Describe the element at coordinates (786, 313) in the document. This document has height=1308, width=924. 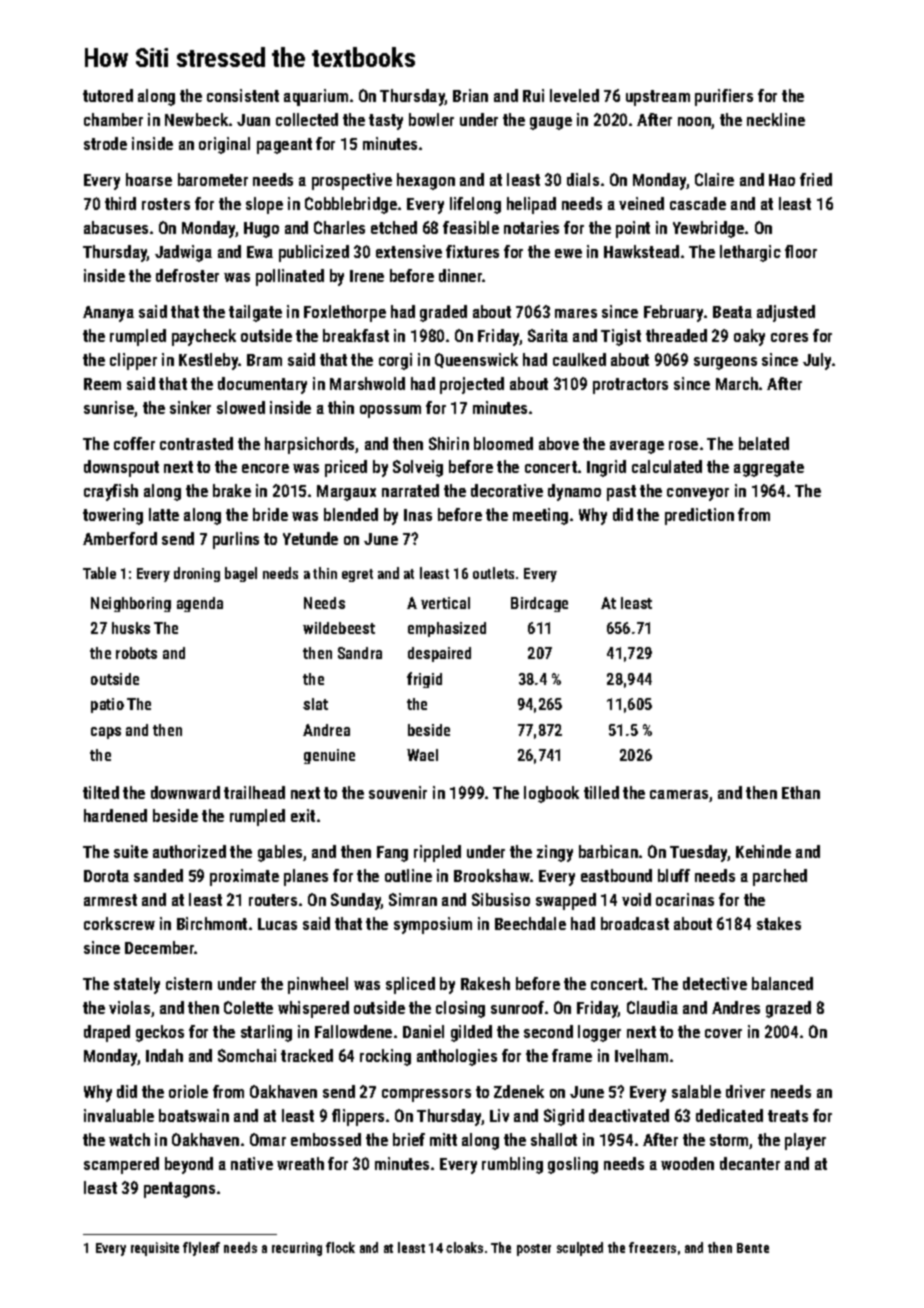
I see `adjusted` at that location.
